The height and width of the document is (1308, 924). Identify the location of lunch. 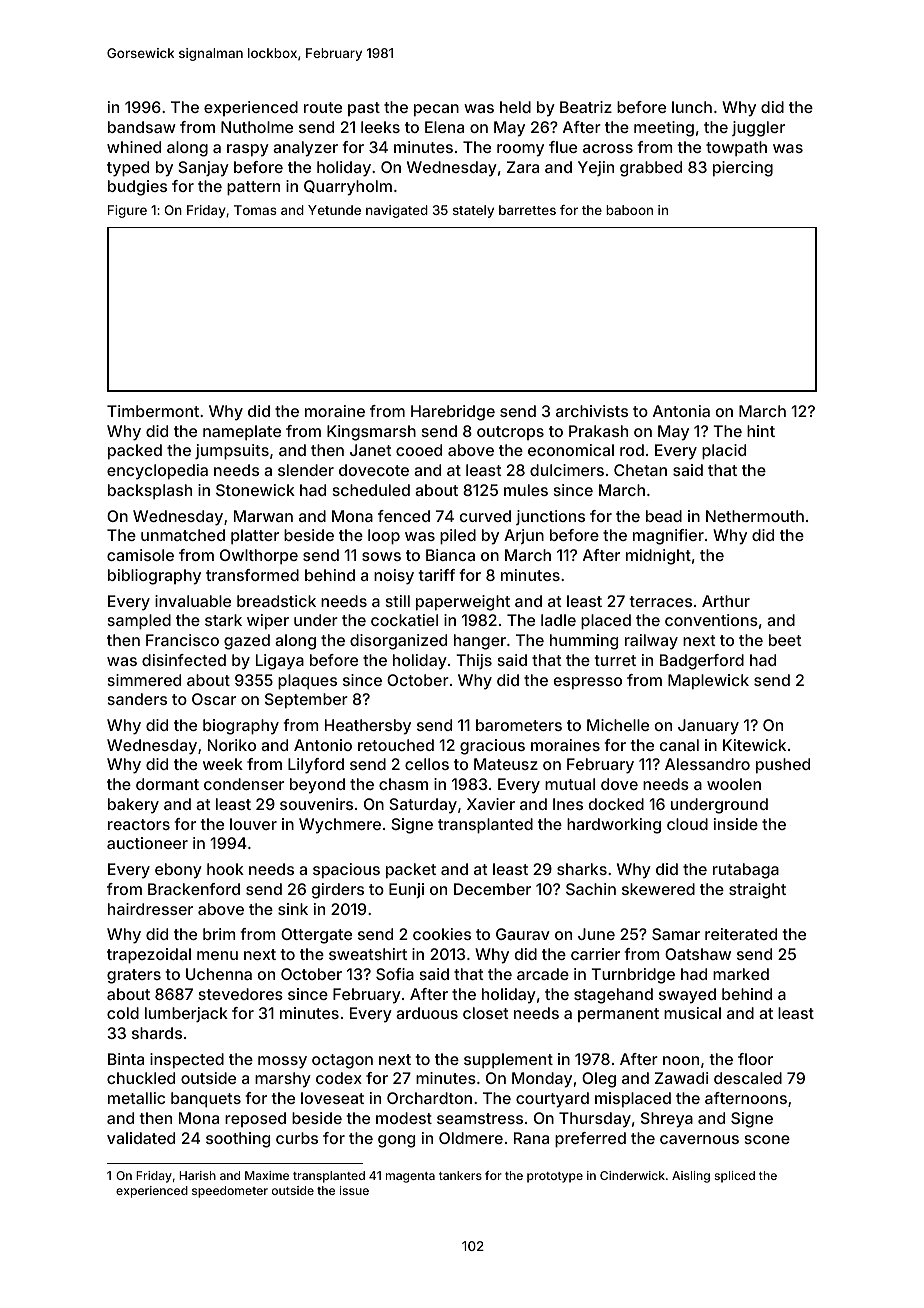
(692, 107).
